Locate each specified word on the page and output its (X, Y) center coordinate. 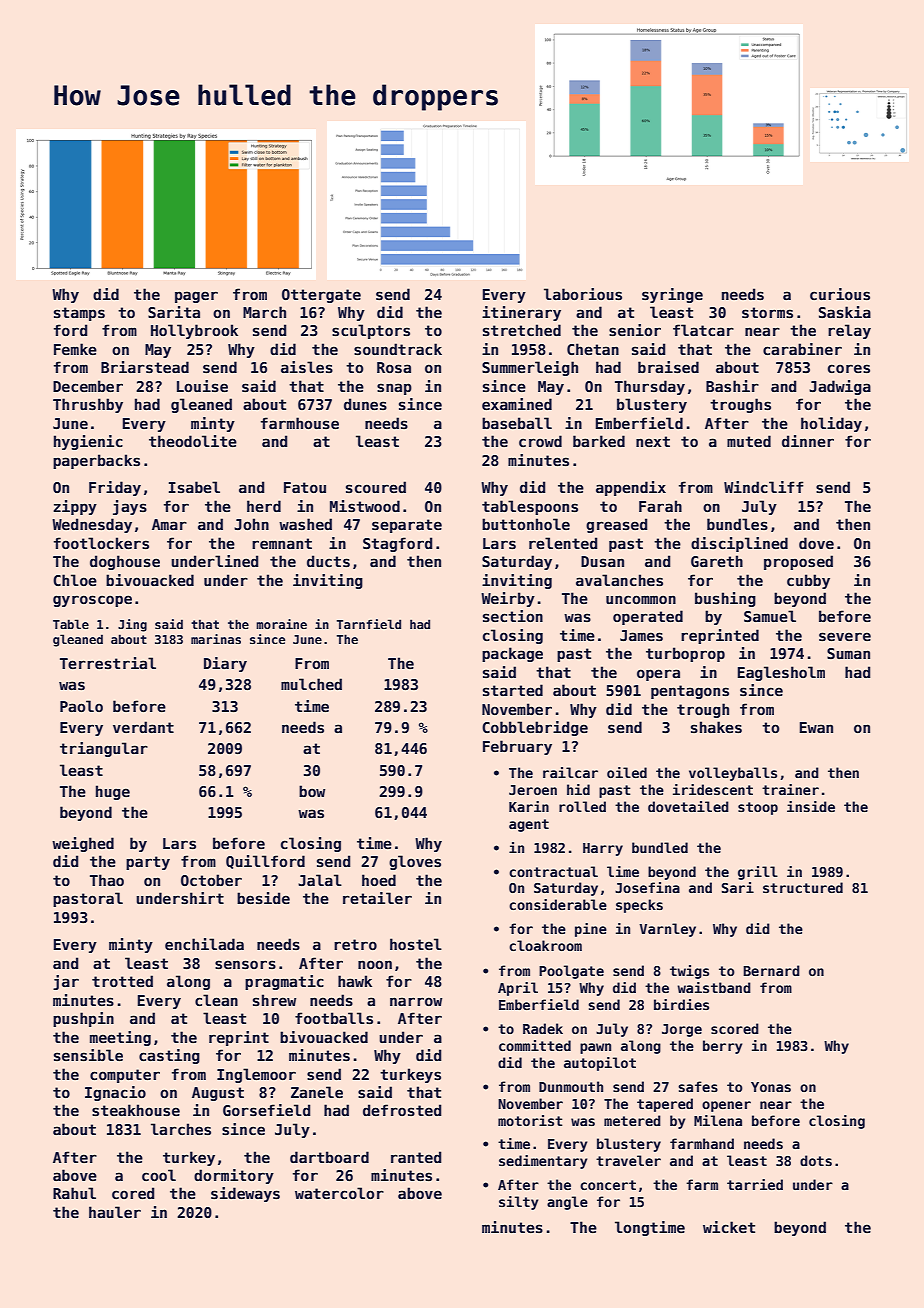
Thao (107, 880)
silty (518, 1203)
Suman (848, 653)
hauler (115, 1212)
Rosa (394, 367)
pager (196, 297)
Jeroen (533, 790)
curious (840, 294)
